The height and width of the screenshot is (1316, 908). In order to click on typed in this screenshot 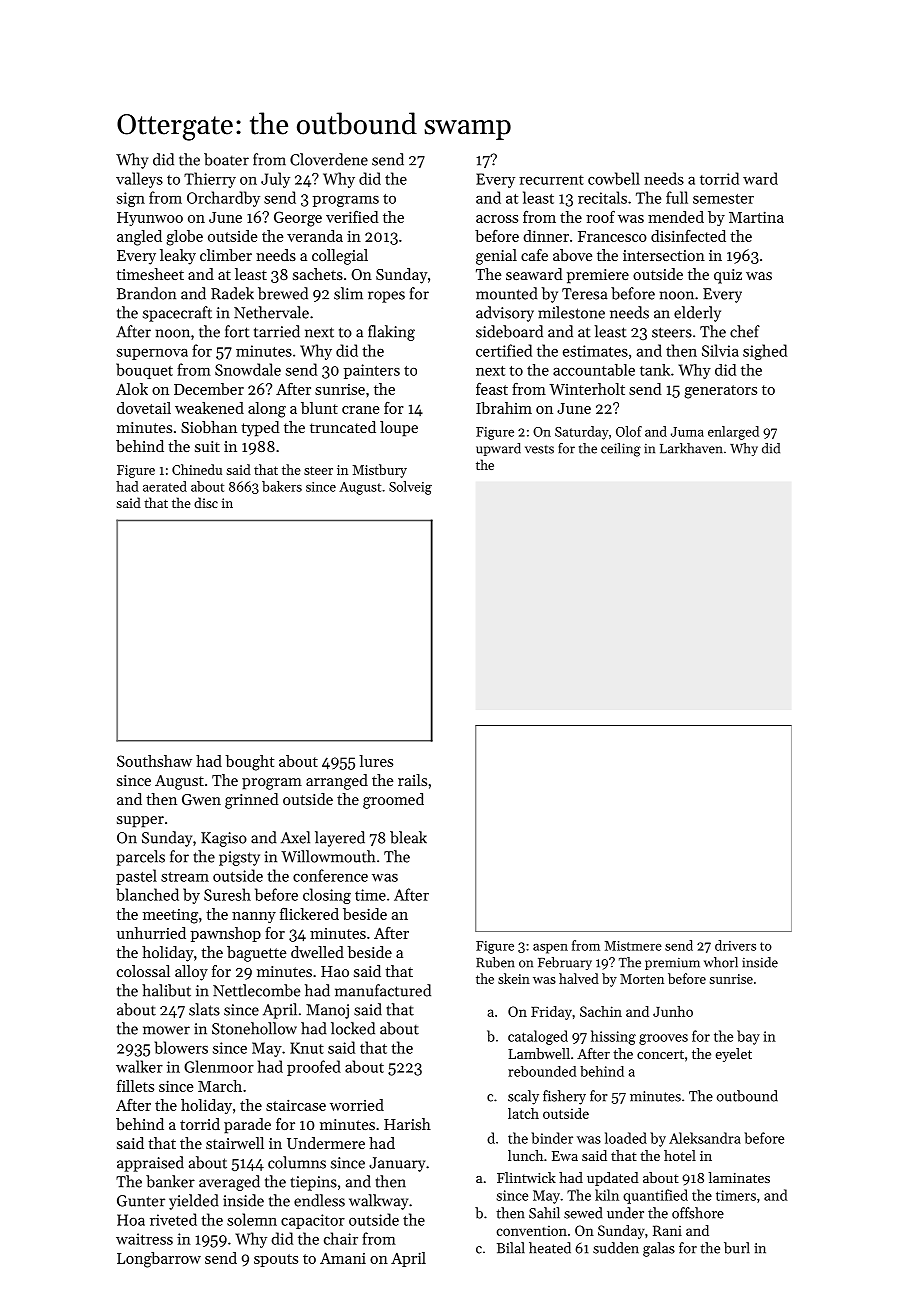, I will do `click(260, 429)`.
